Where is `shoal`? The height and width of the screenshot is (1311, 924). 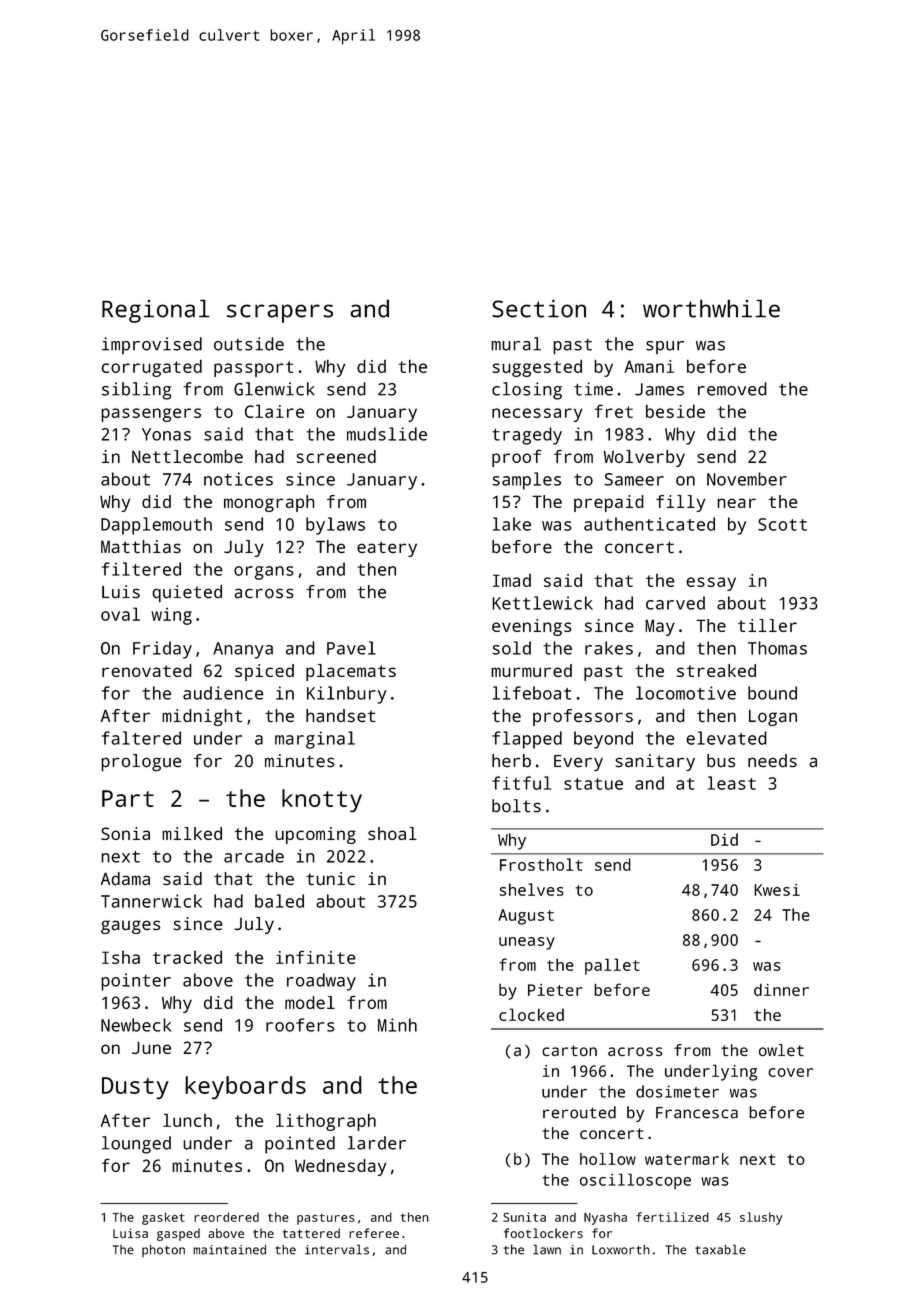 shoal is located at coordinates (392, 833).
